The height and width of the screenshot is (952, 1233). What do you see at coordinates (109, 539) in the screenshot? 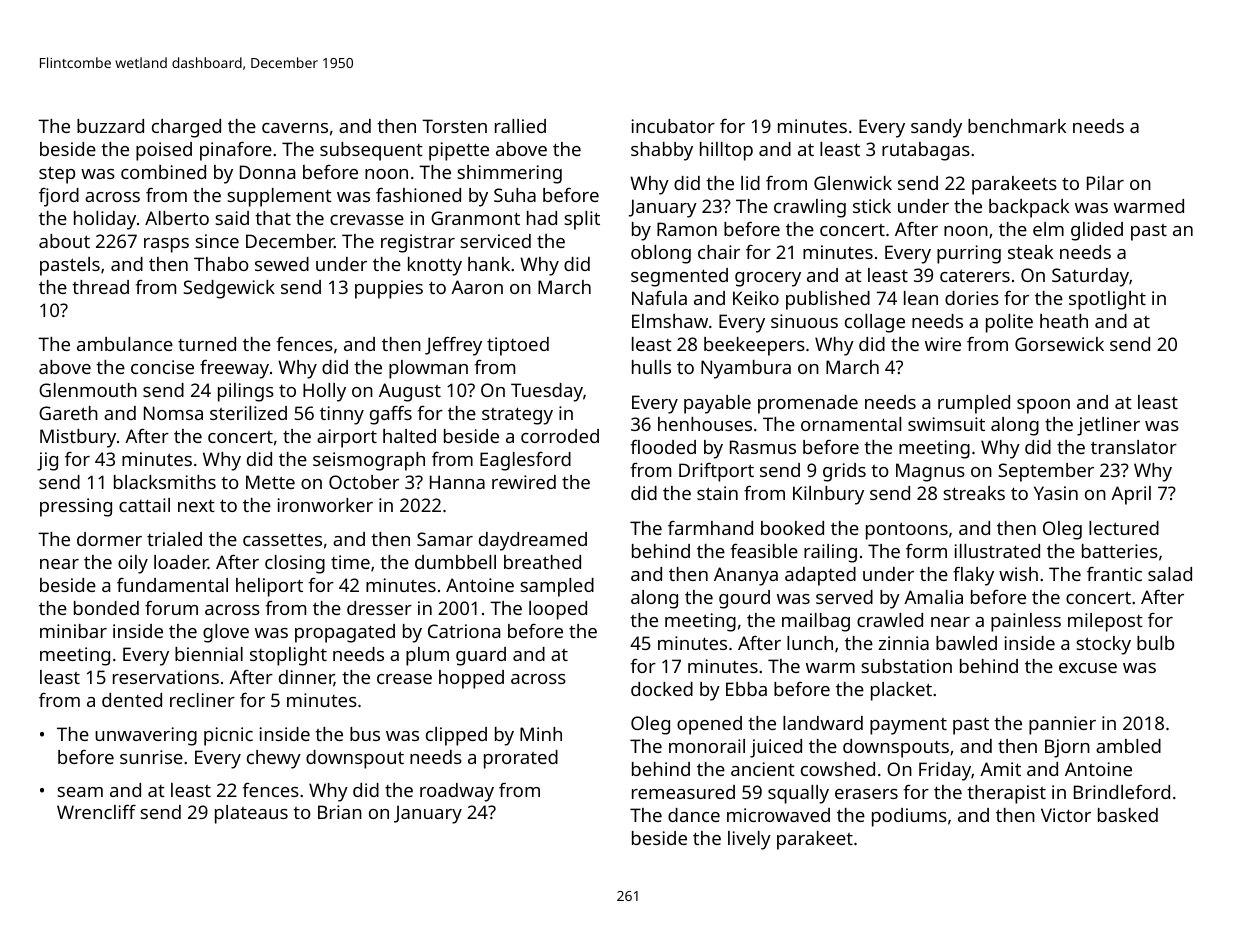
I see `dormer` at bounding box center [109, 539].
